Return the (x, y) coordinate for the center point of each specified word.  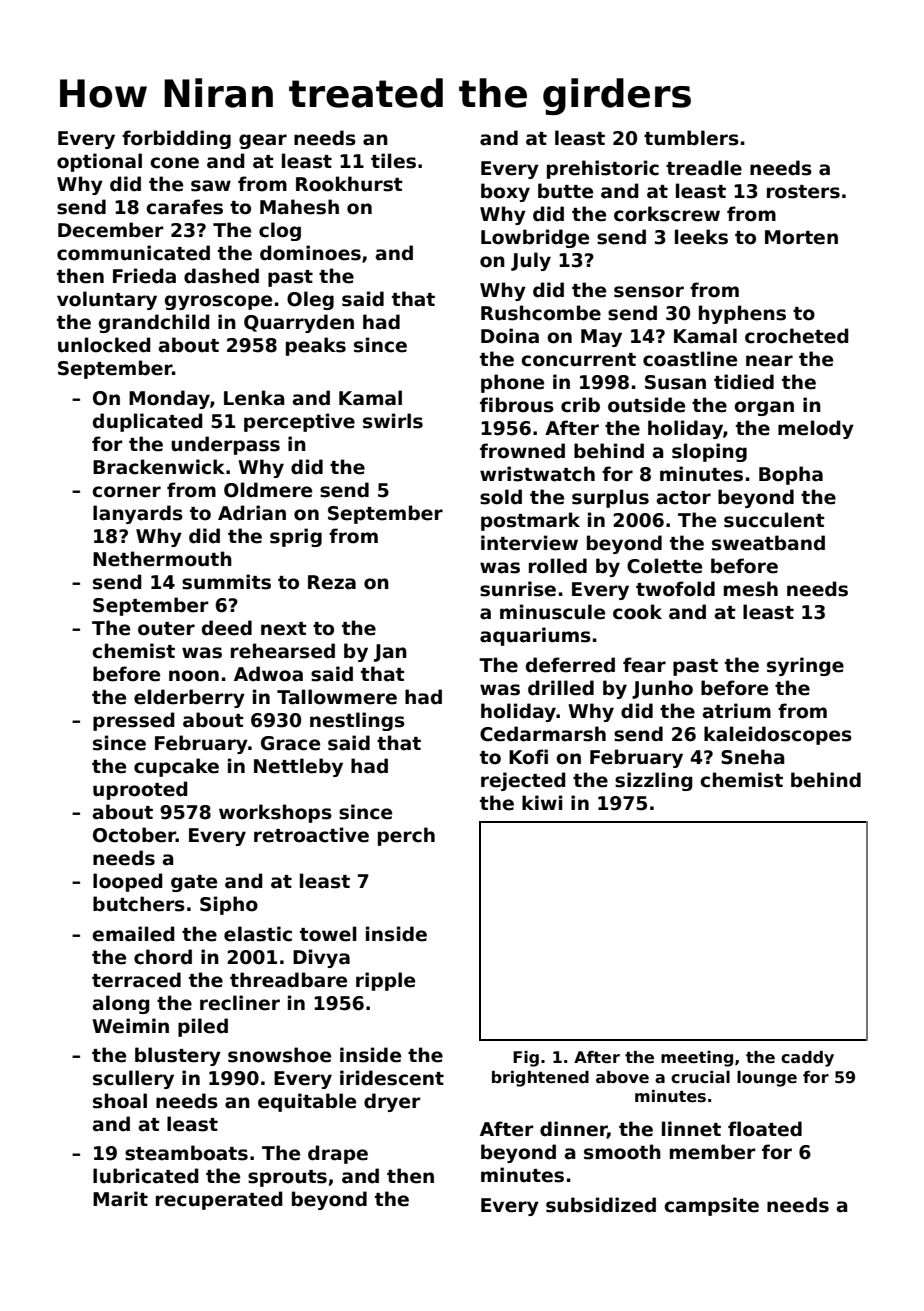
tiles (393, 161)
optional (99, 162)
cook (637, 612)
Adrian (252, 513)
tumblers (691, 138)
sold (501, 497)
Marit (120, 1199)
